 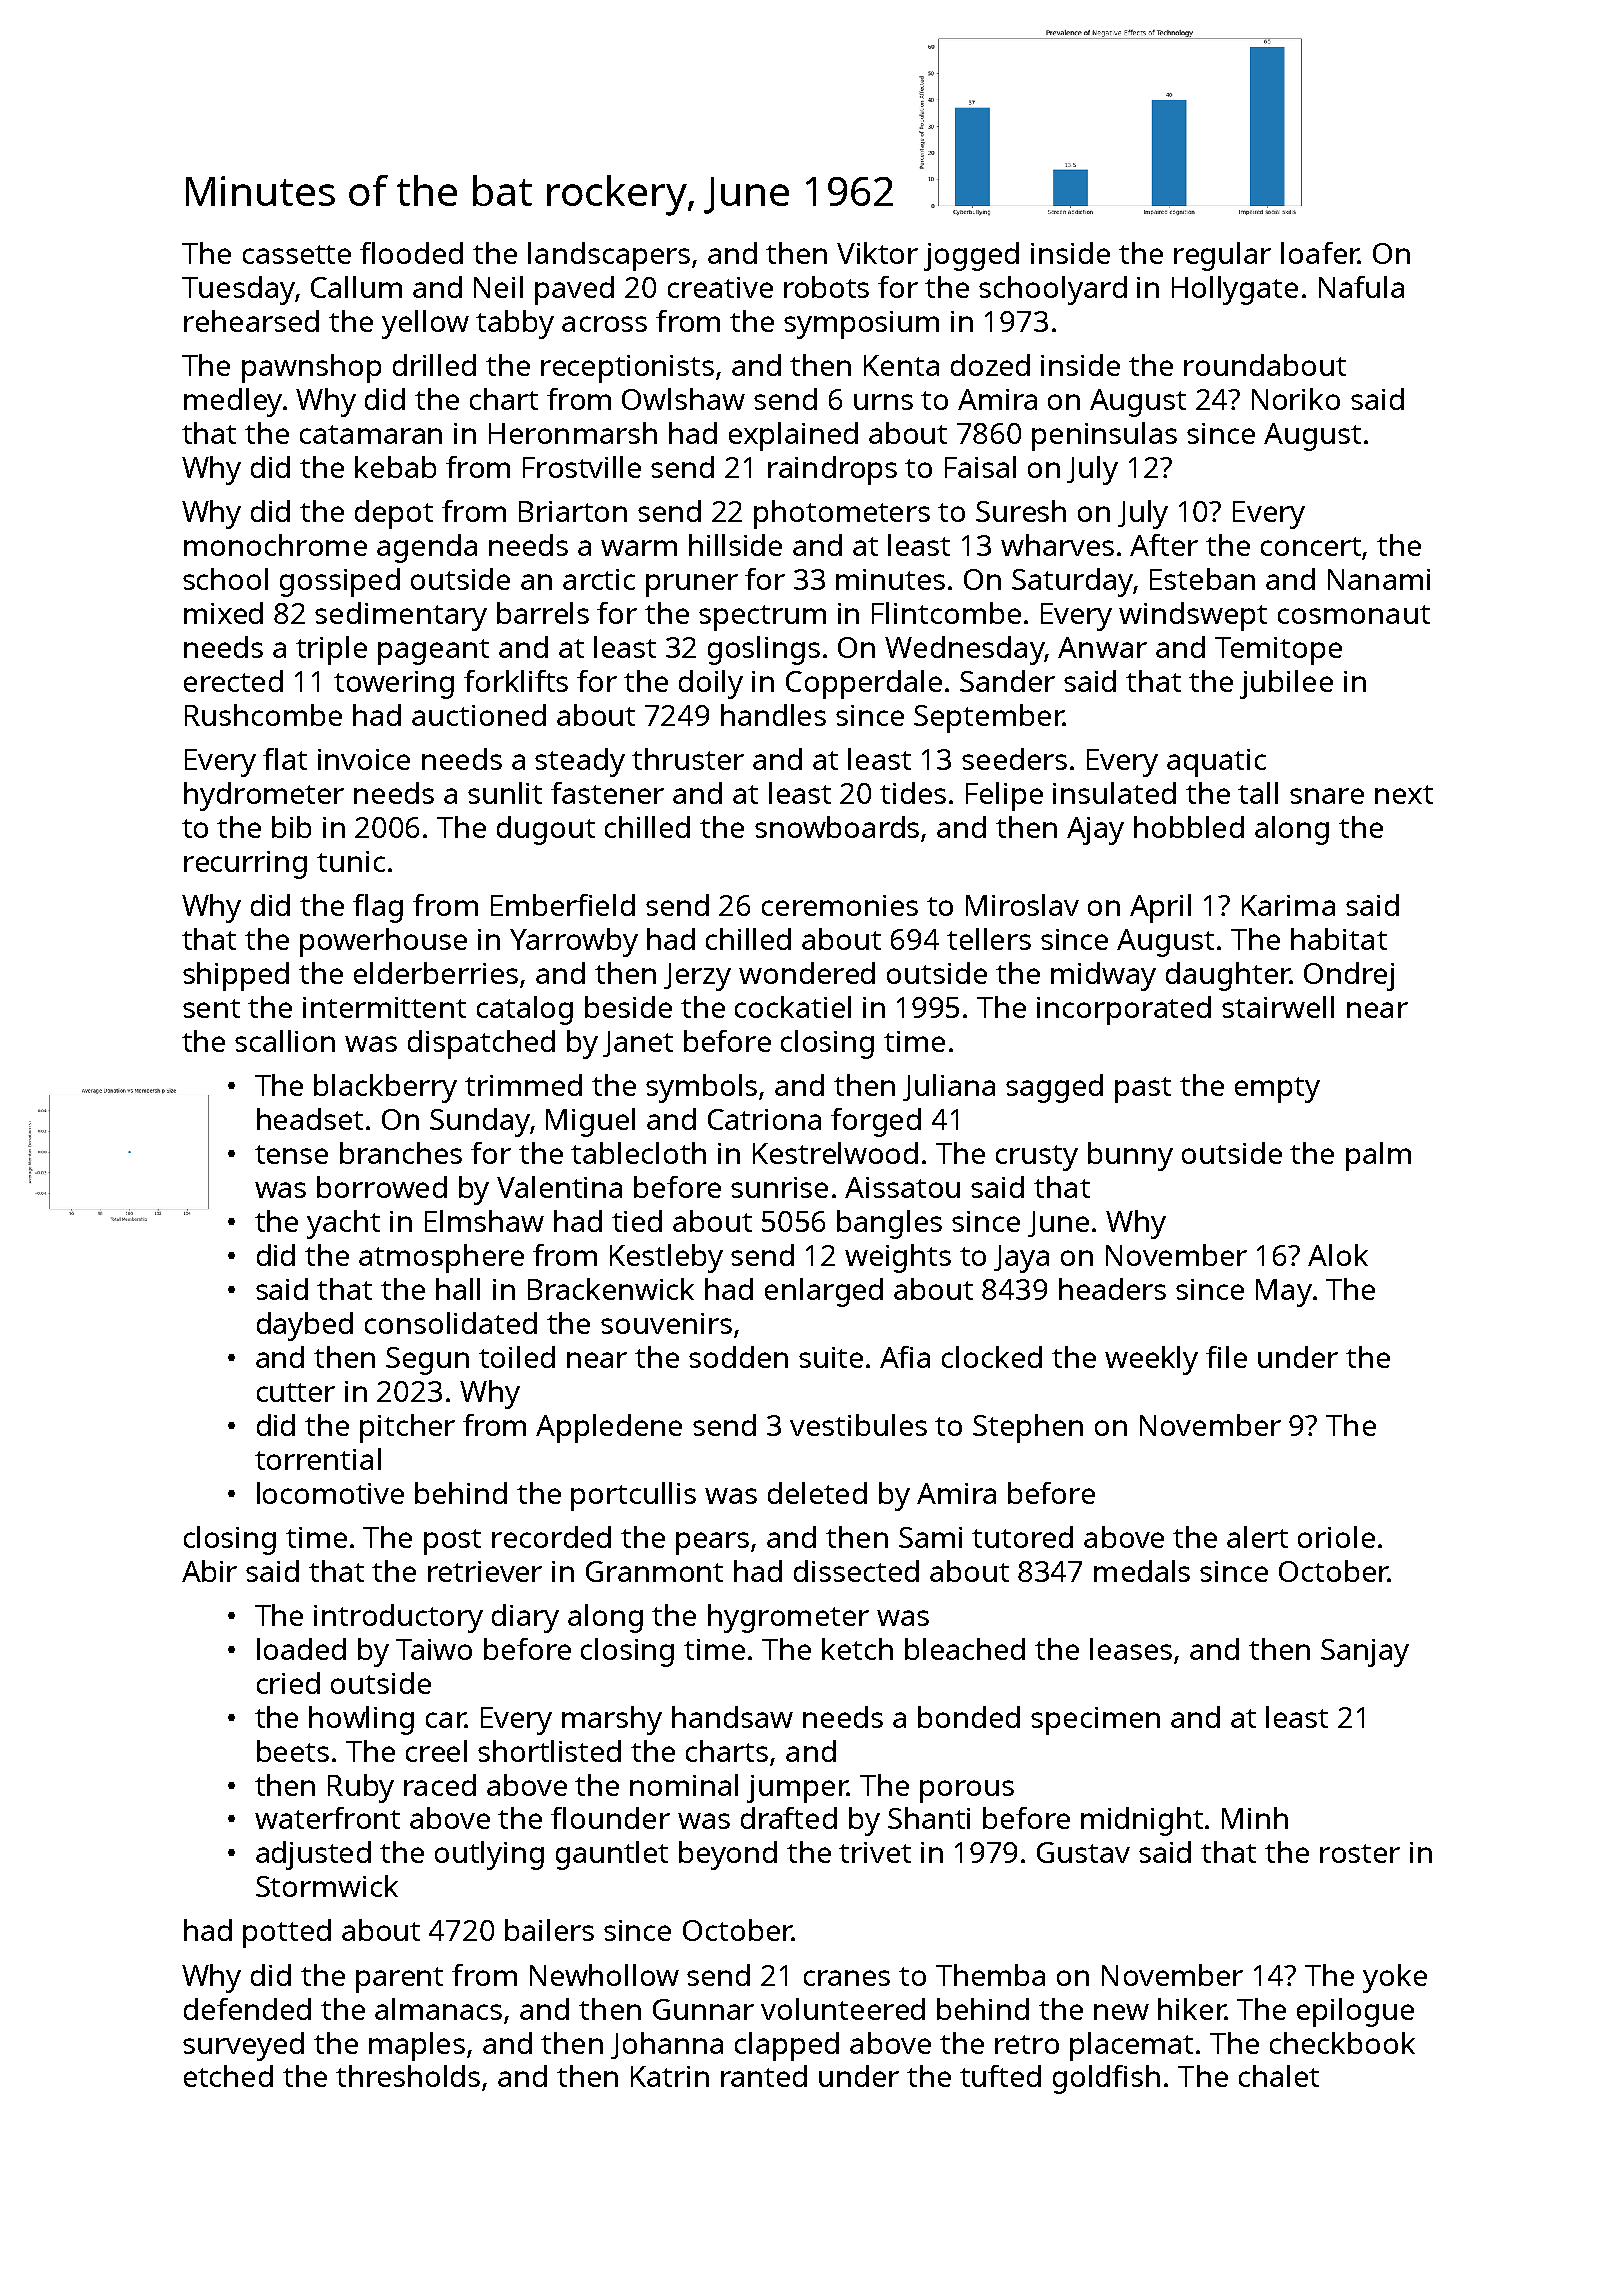 What do you see at coordinates (930, 1537) in the document?
I see `Sami` at bounding box center [930, 1537].
